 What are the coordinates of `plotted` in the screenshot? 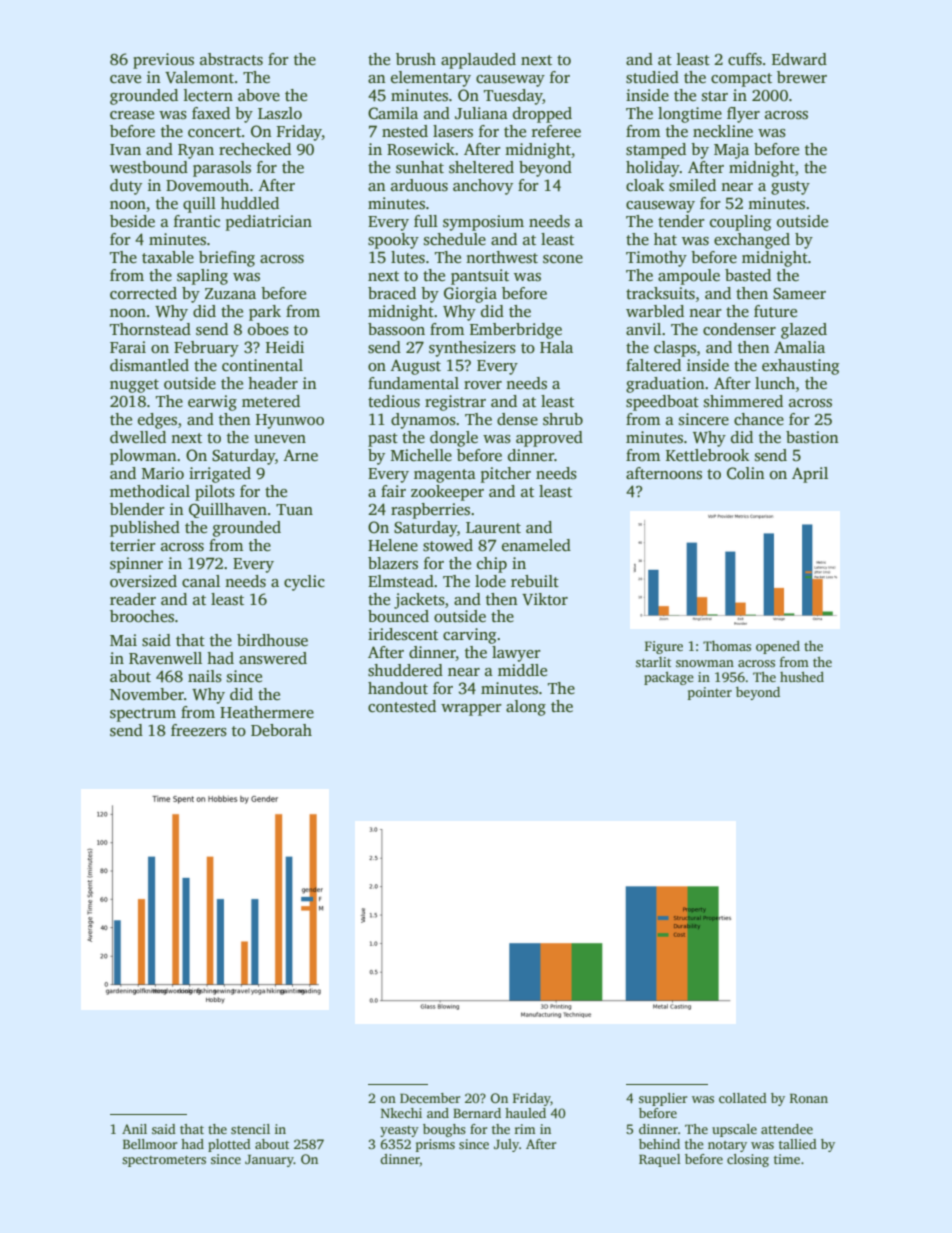 It's located at (229, 1145).
